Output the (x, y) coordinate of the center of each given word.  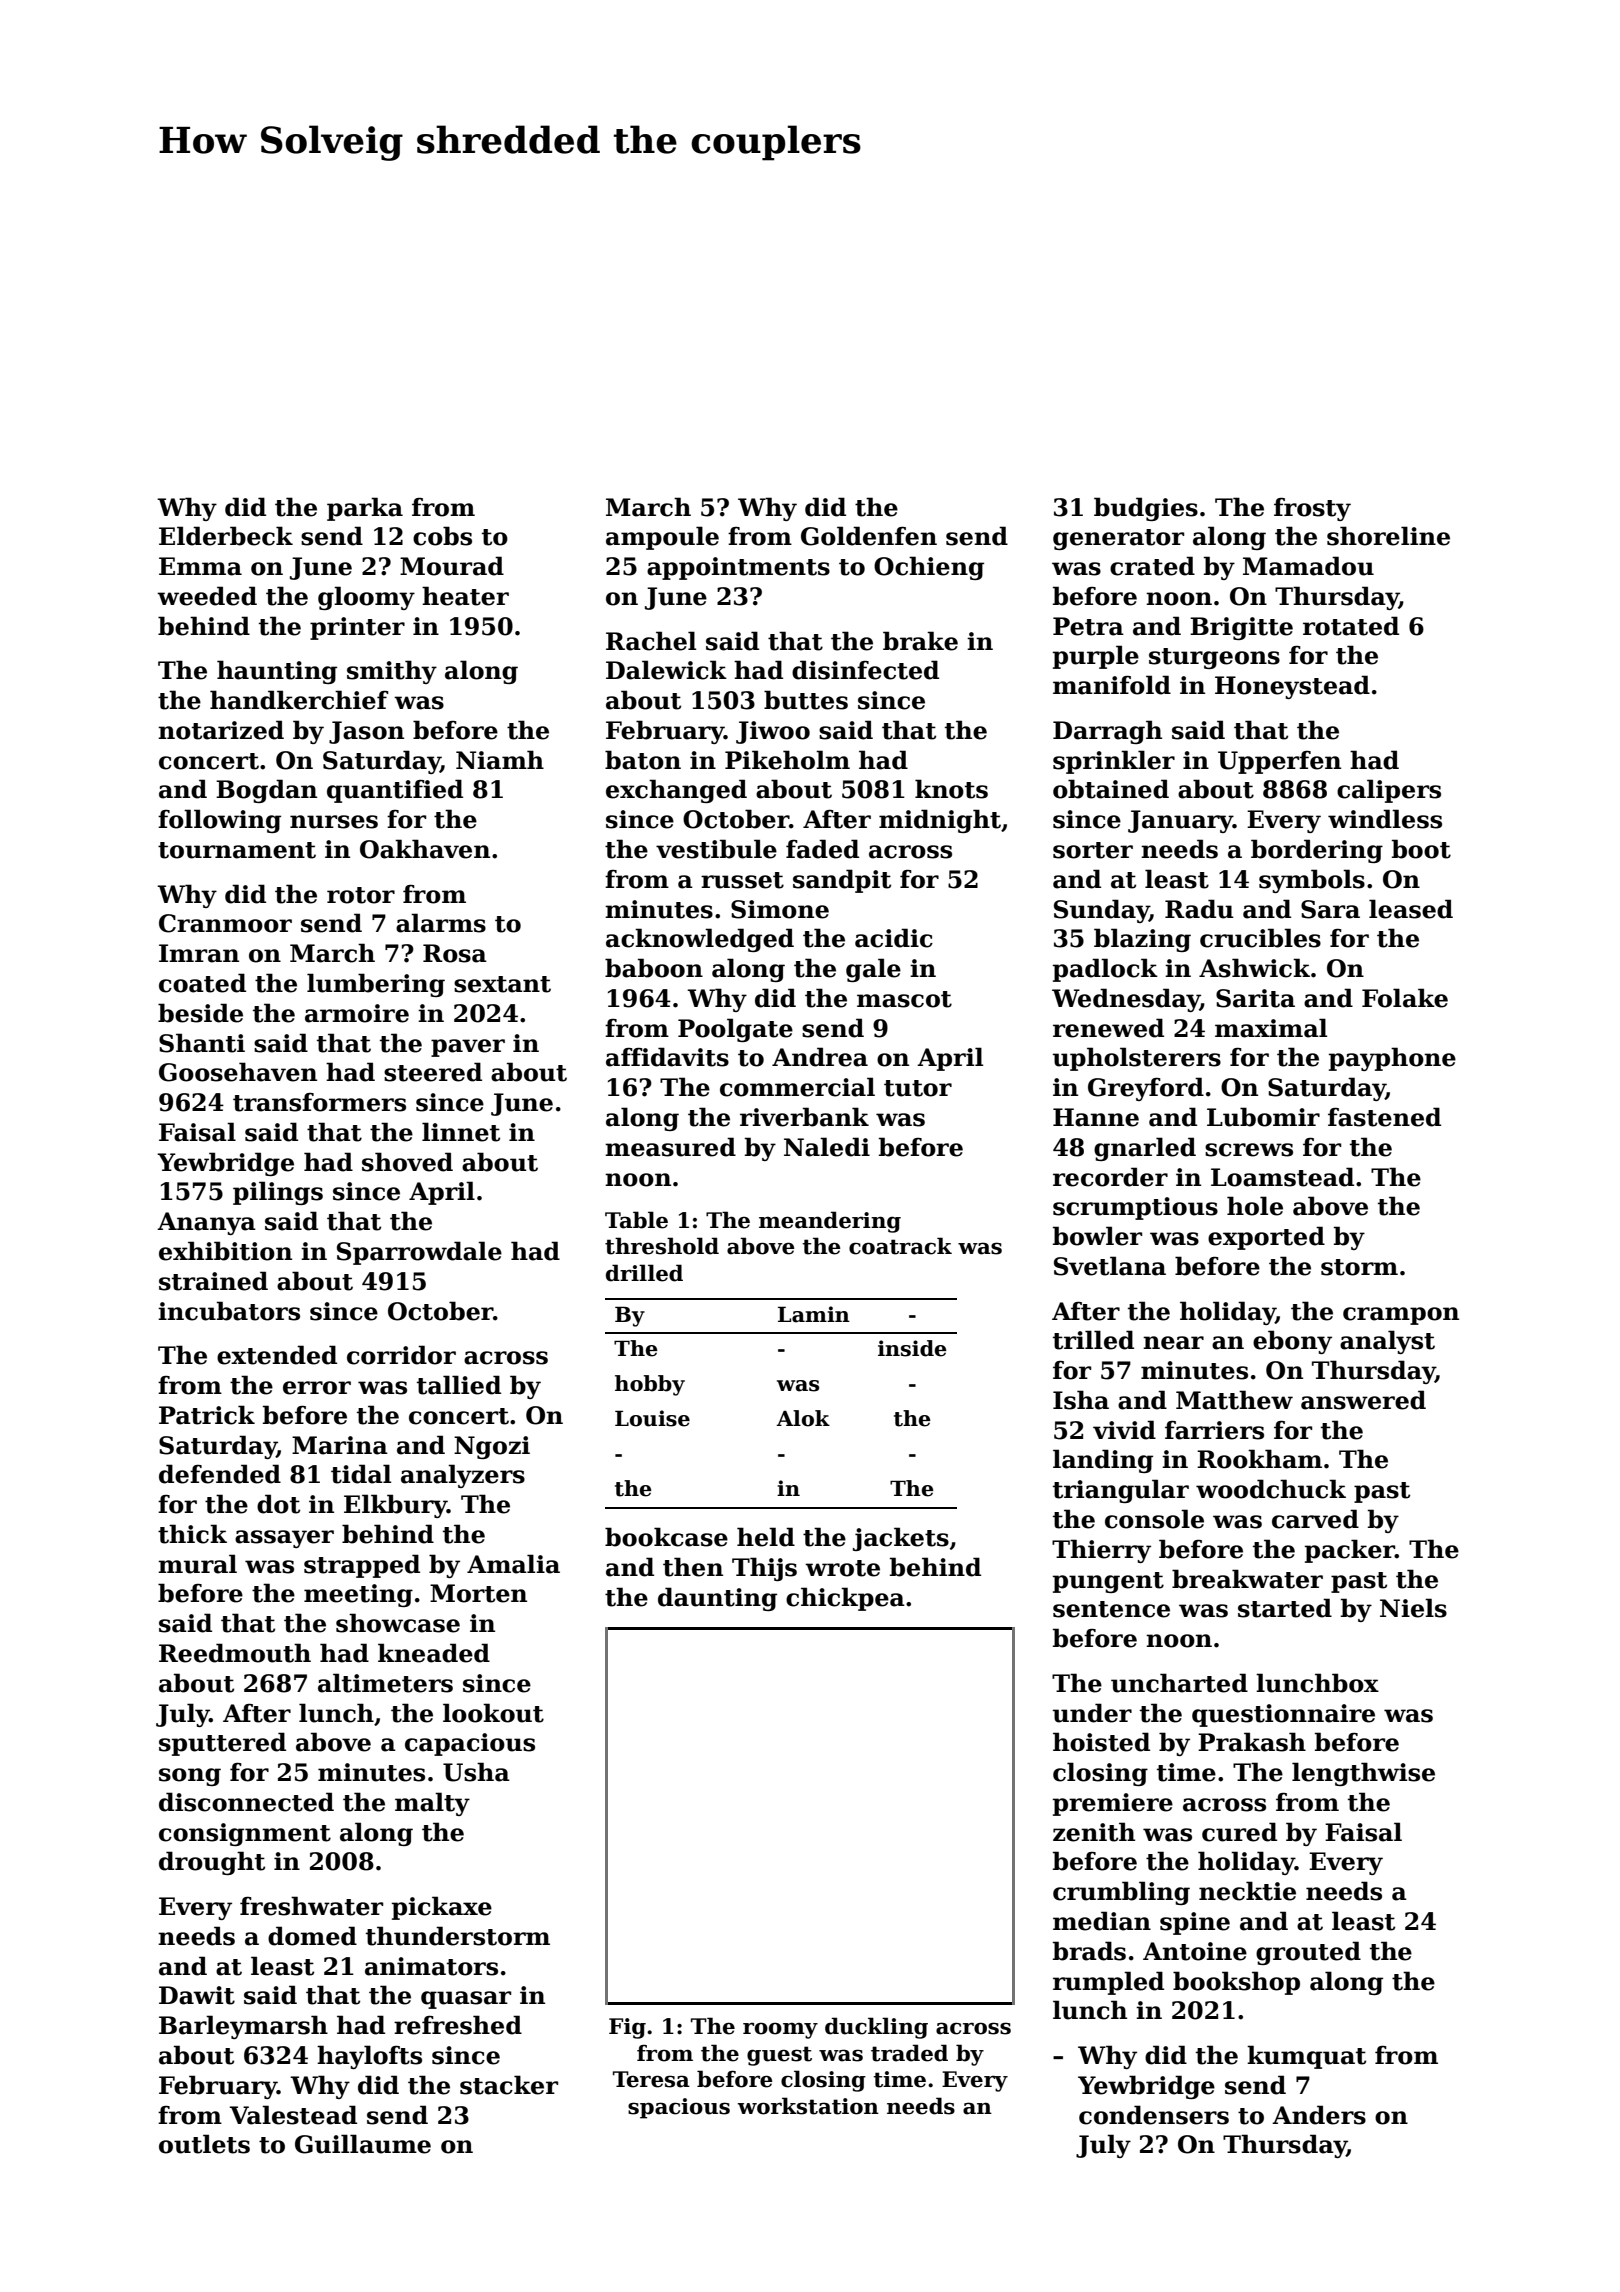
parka (365, 509)
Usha (476, 1772)
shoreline (1388, 536)
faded (822, 849)
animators (431, 1966)
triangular (1121, 1491)
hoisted (1101, 1742)
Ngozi (492, 1447)
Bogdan (266, 791)
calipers (1389, 791)
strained (213, 1281)
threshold (662, 1246)
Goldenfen (869, 536)
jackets (901, 1539)
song (190, 1777)
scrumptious (1135, 1208)
